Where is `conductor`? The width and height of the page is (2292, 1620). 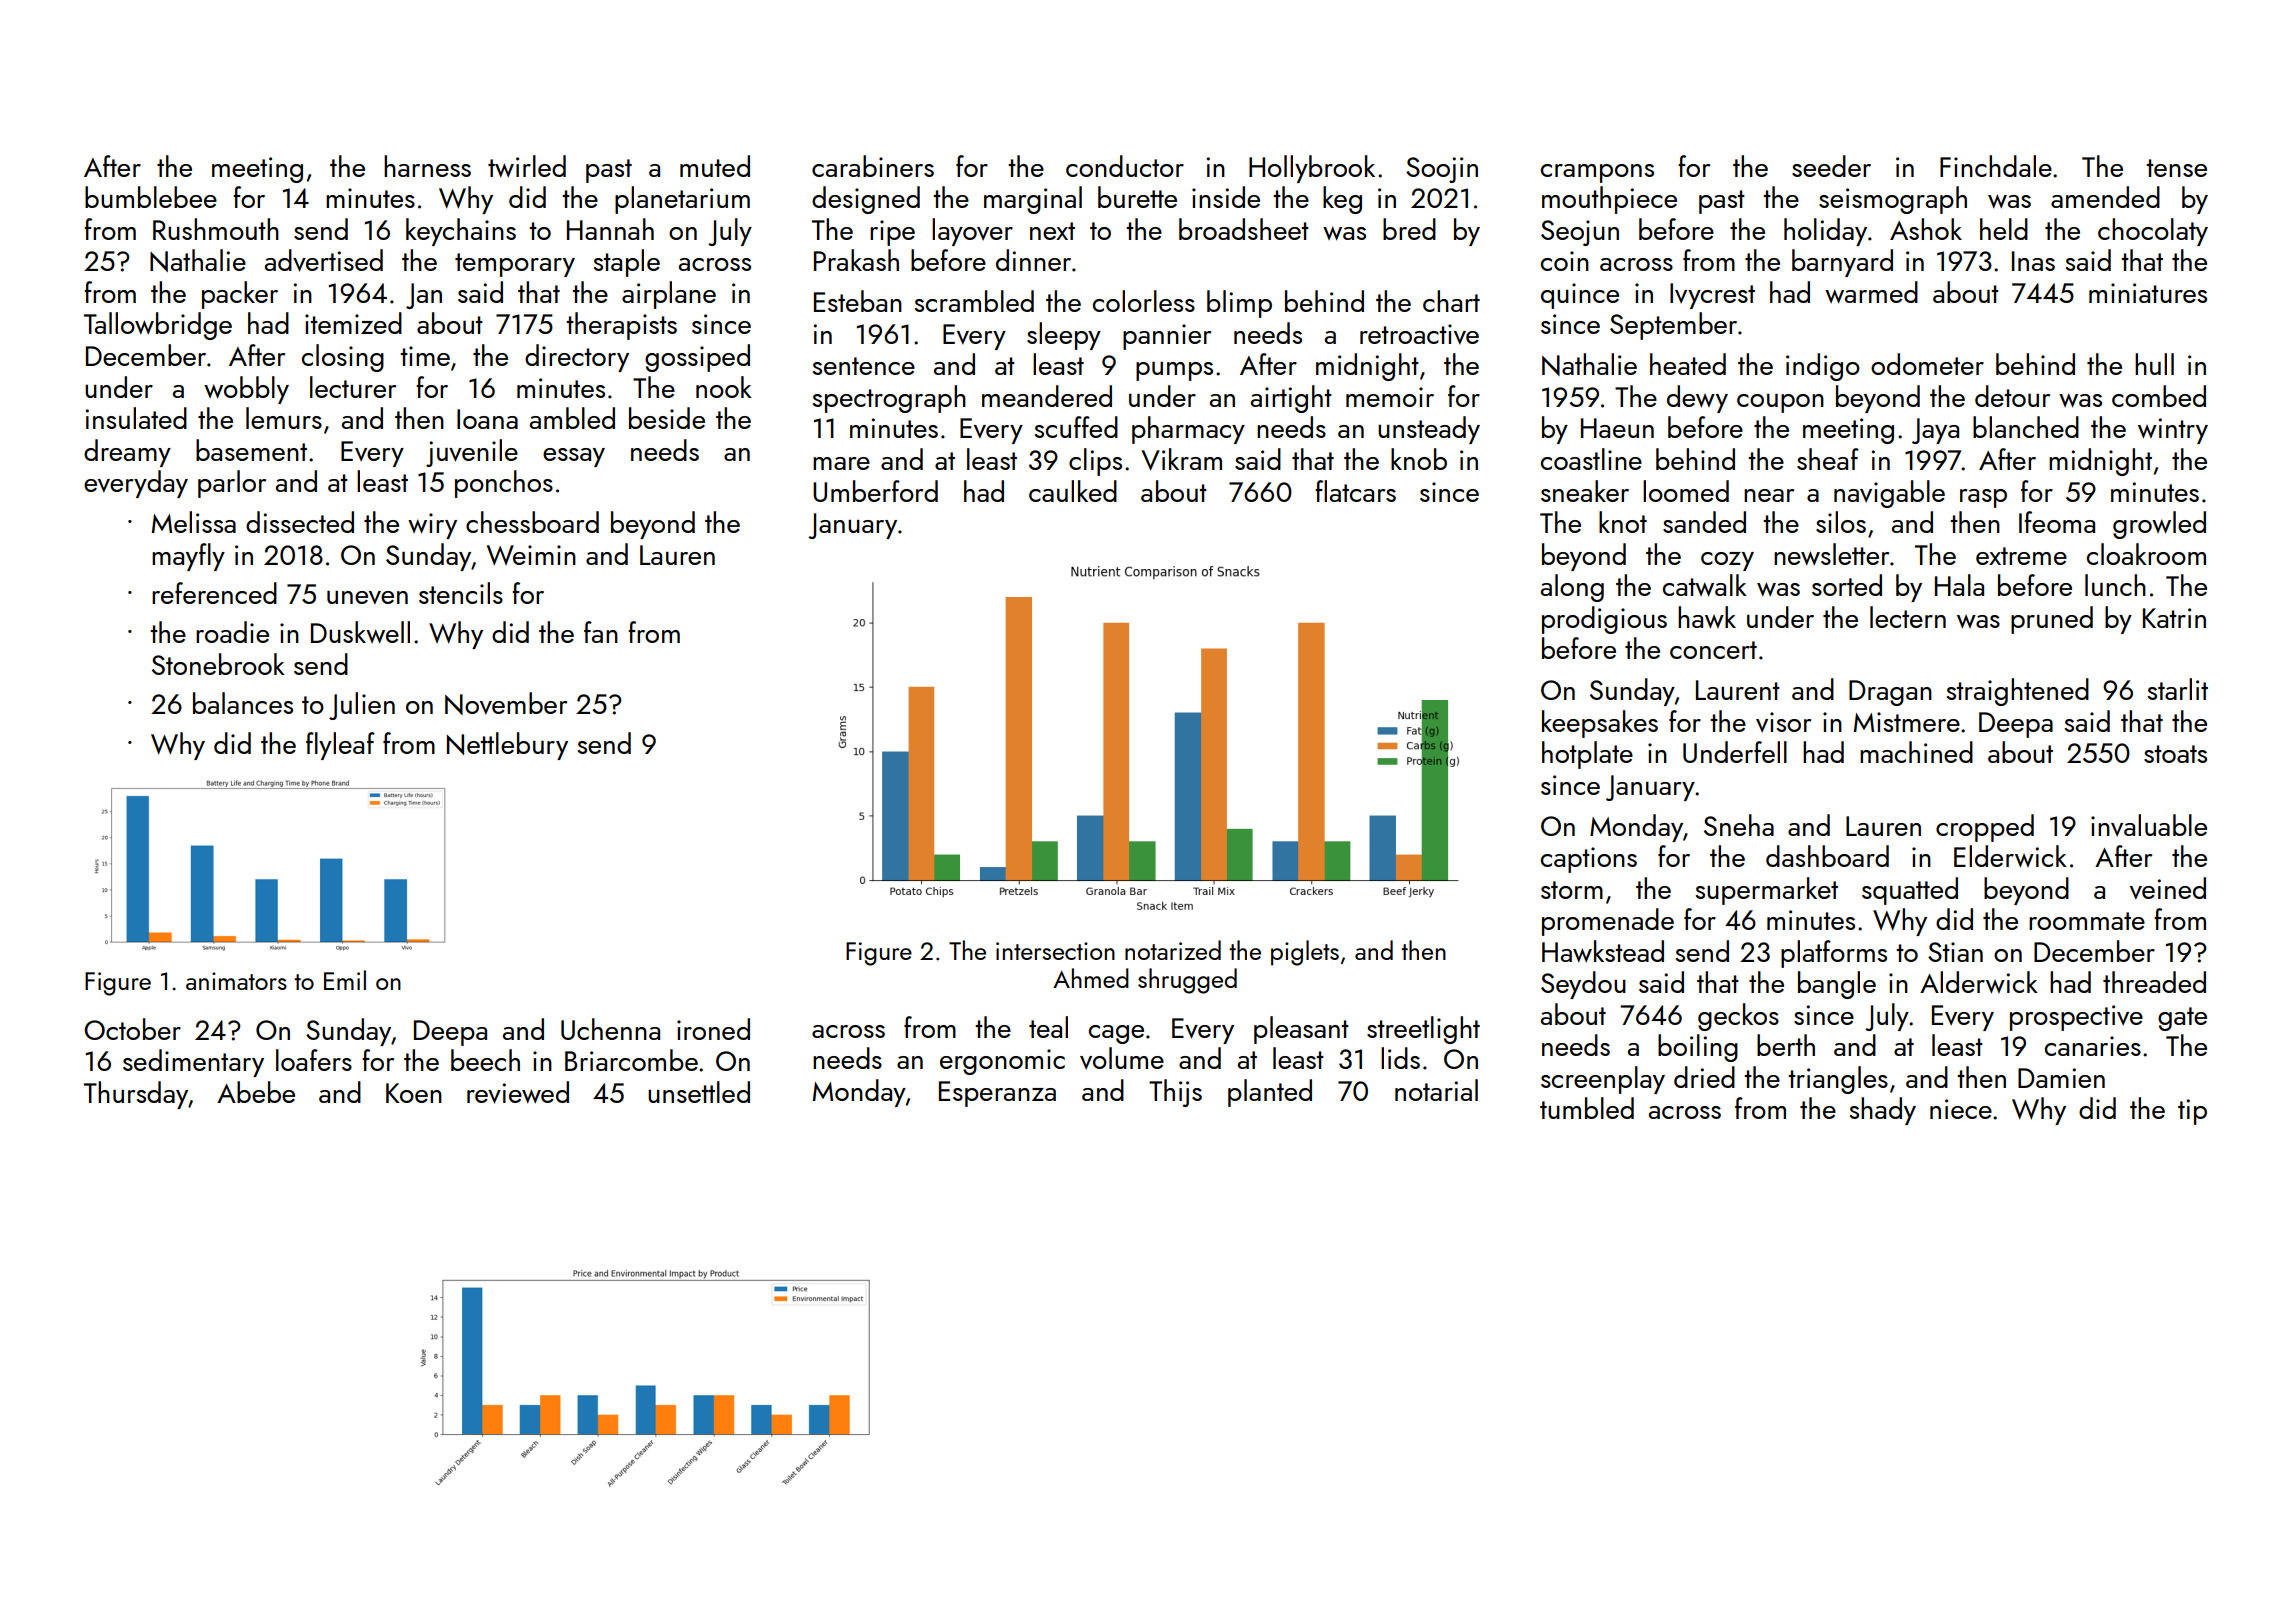 conductor is located at coordinates (1125, 166).
